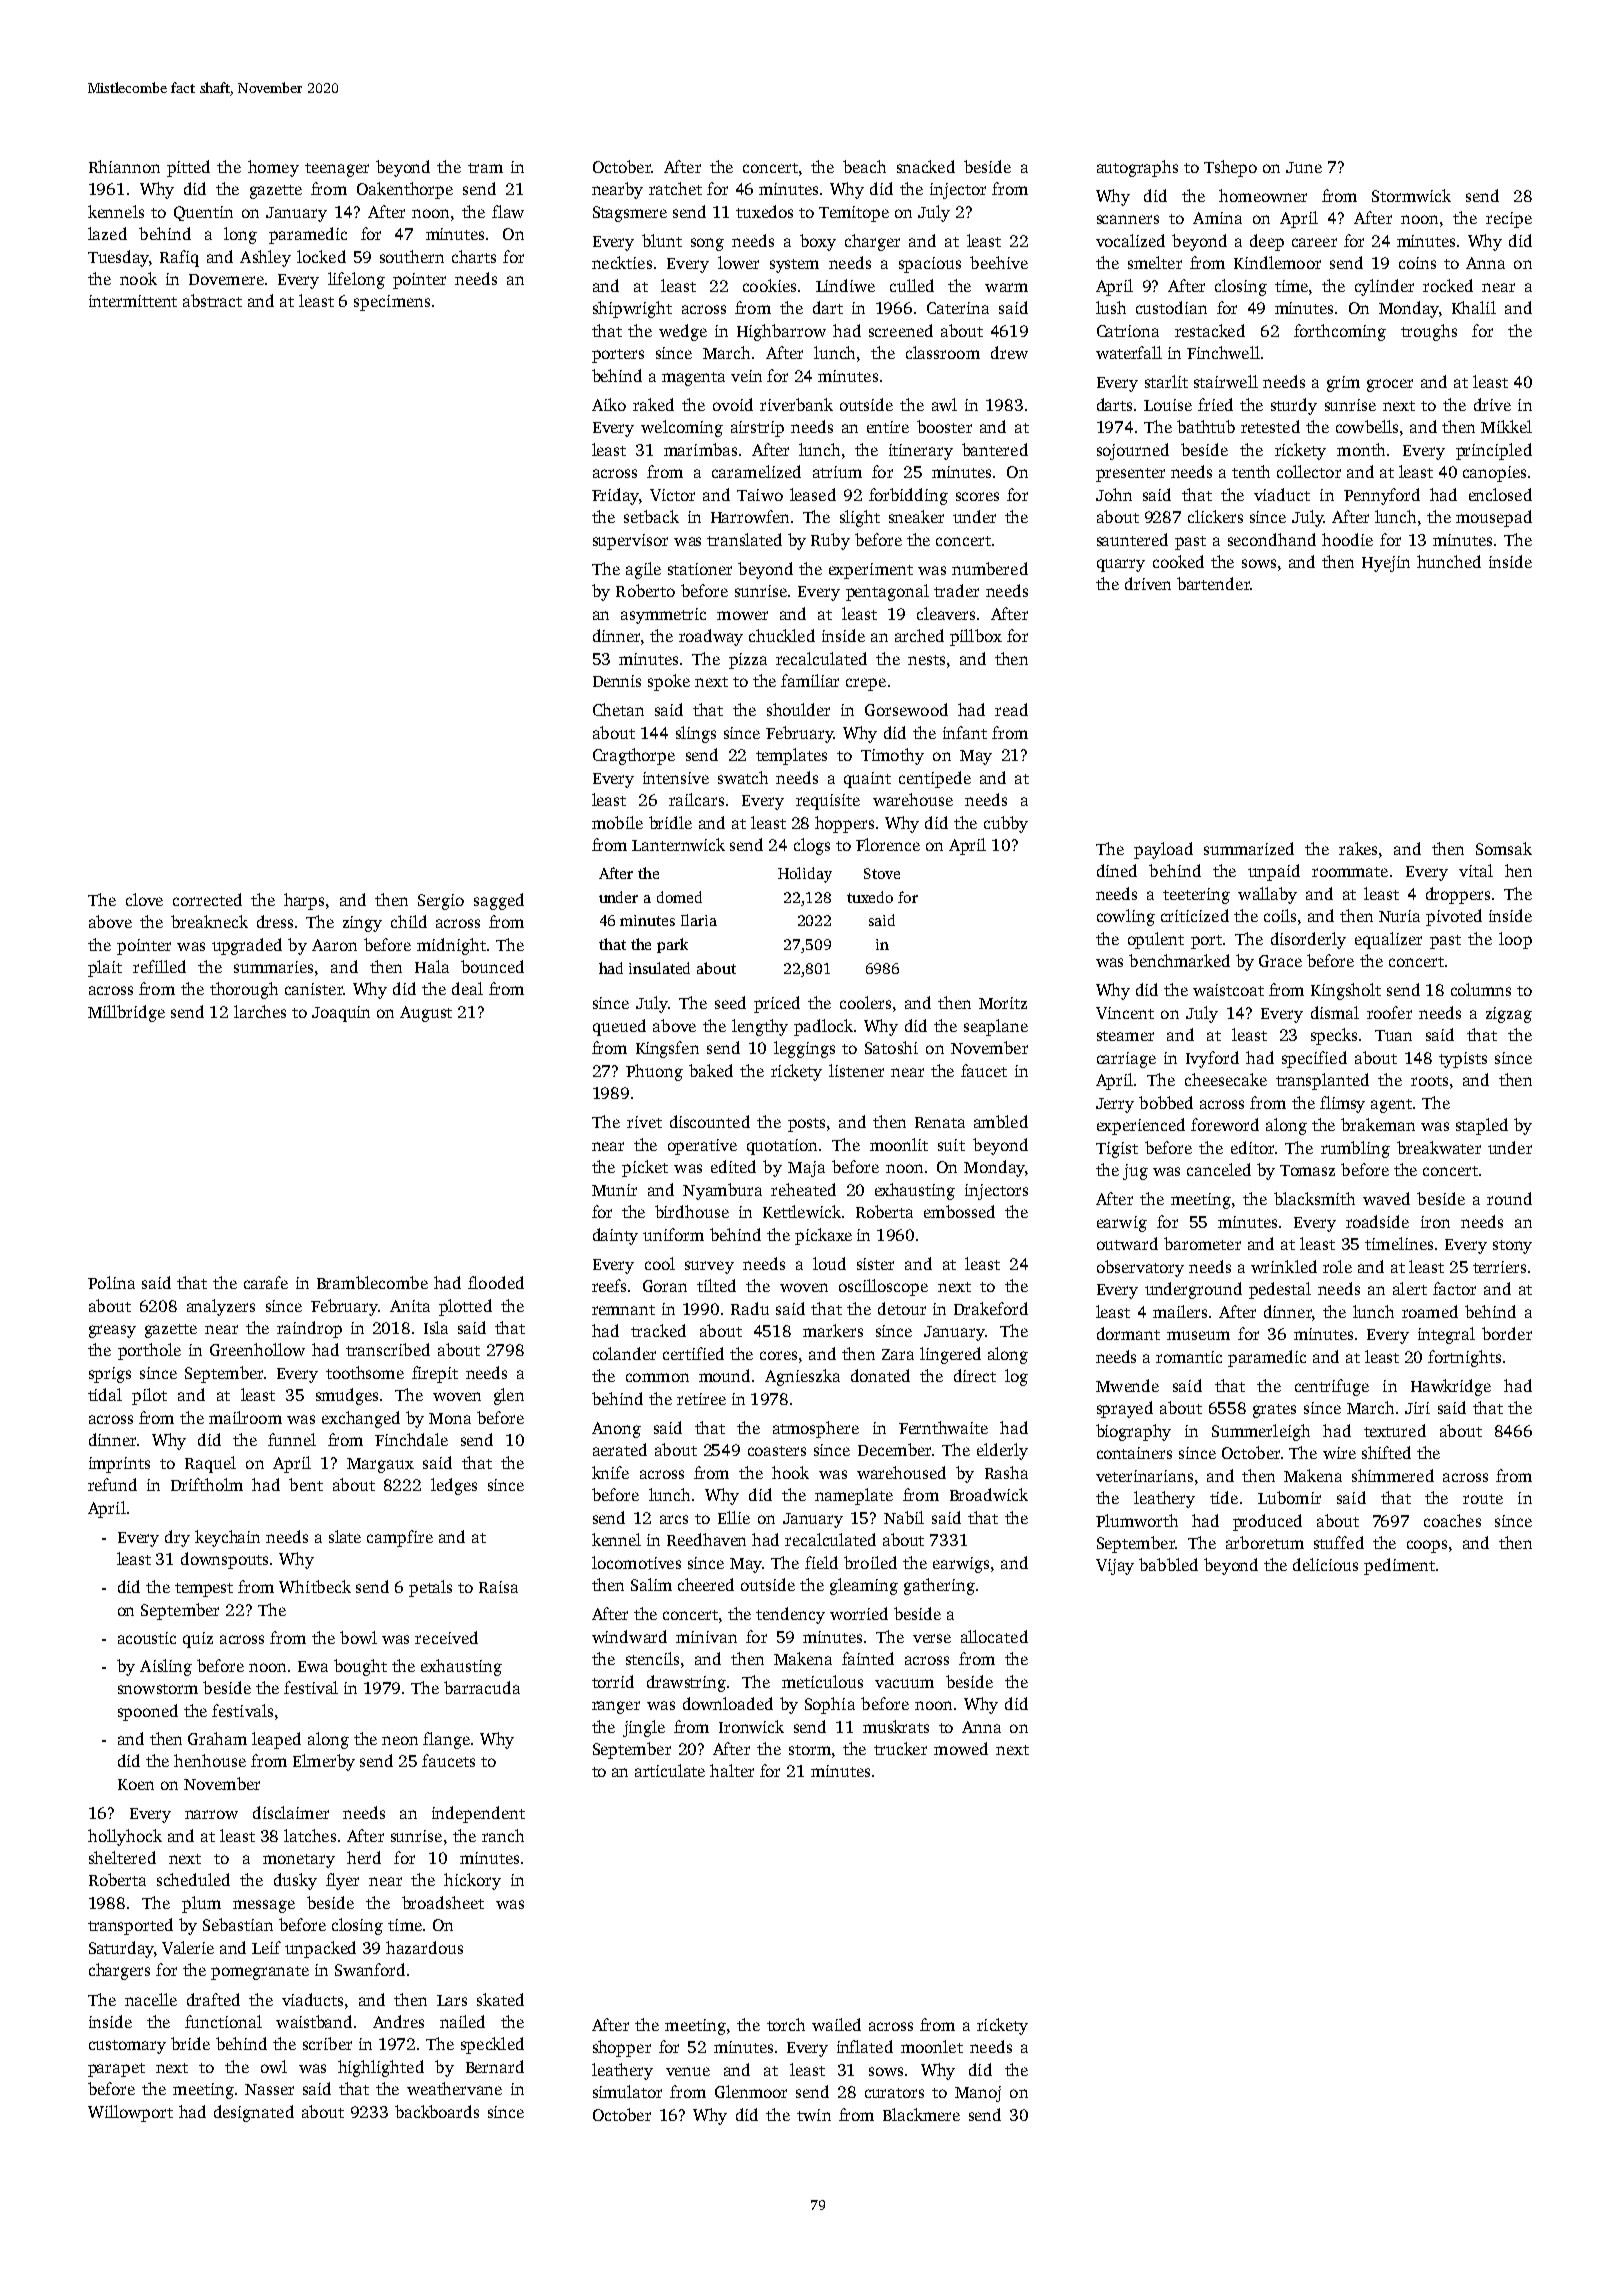 The image size is (1620, 2292). Describe the element at coordinates (630, 214) in the screenshot. I see `Stagsmere` at that location.
